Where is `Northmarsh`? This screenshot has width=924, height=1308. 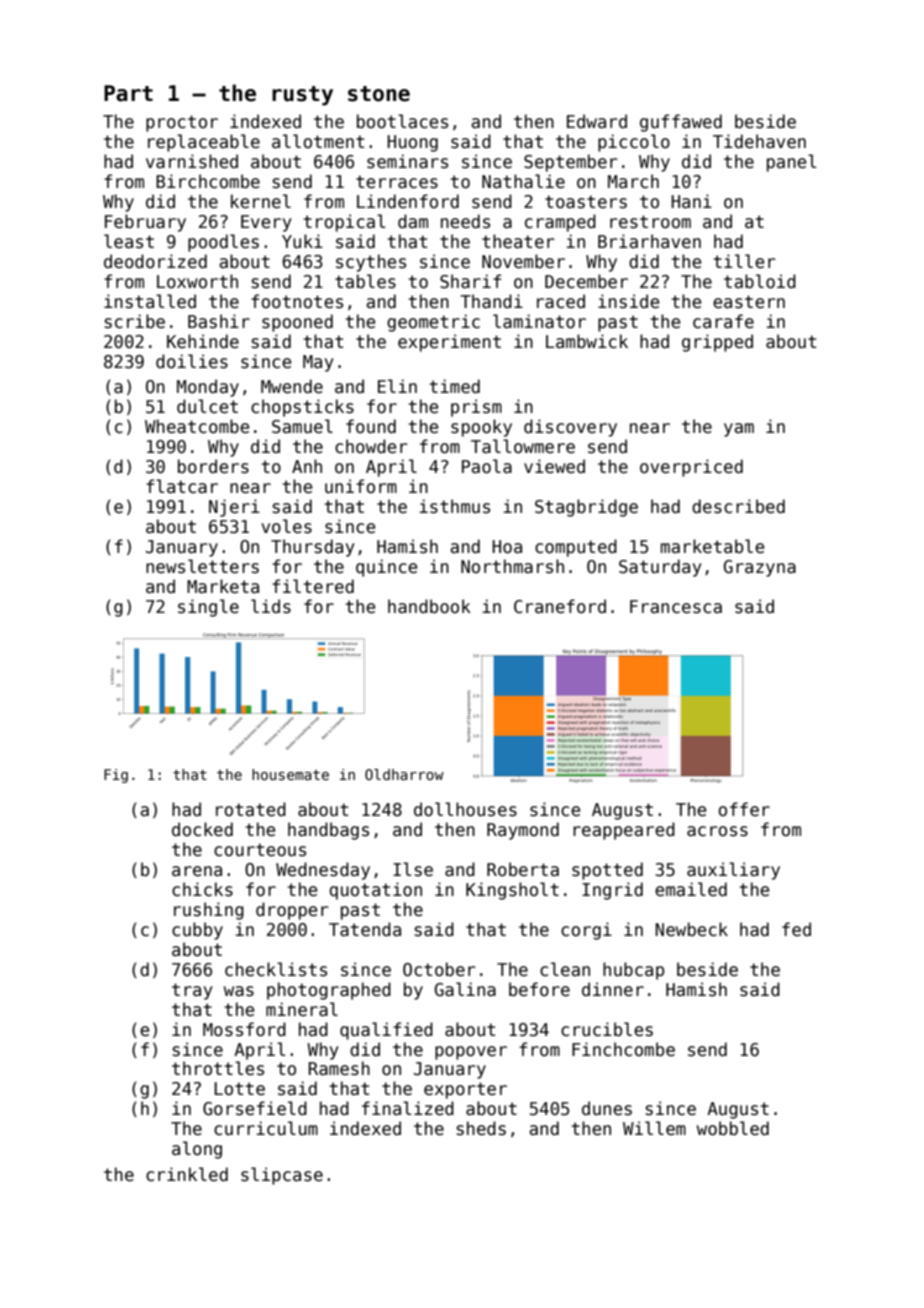 Northmarsh is located at coordinates (512, 566).
